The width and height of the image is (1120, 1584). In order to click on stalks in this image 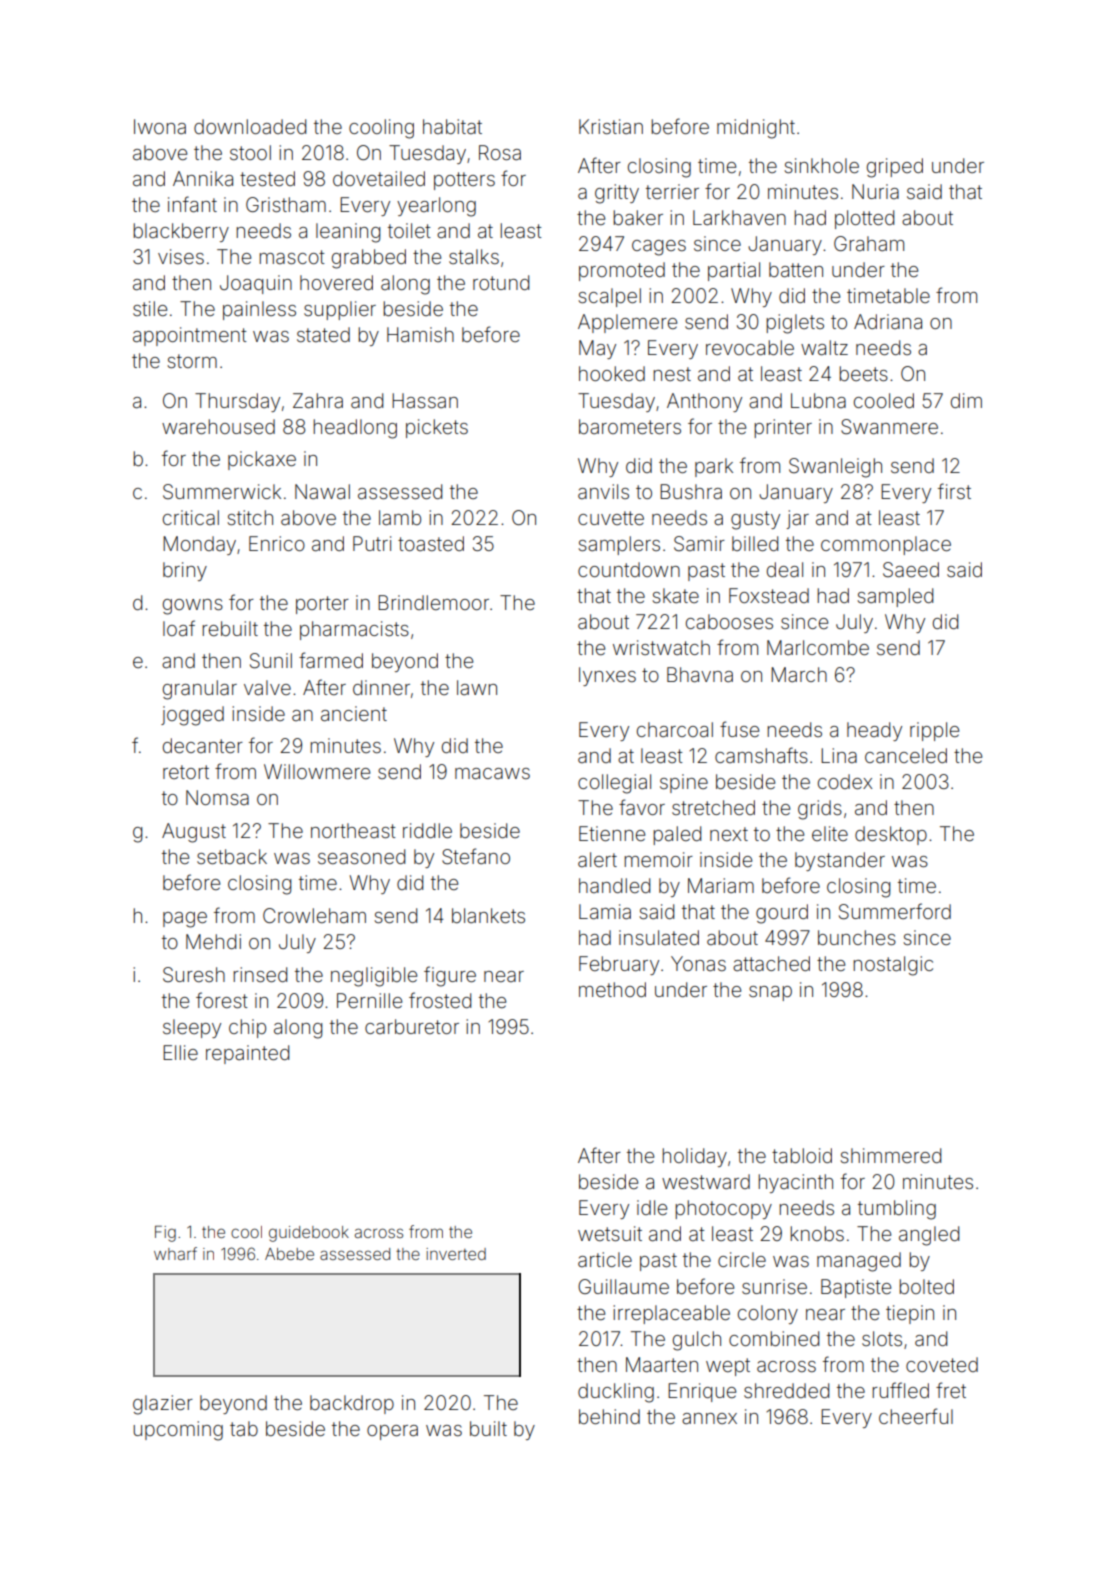, I will do `click(474, 256)`.
